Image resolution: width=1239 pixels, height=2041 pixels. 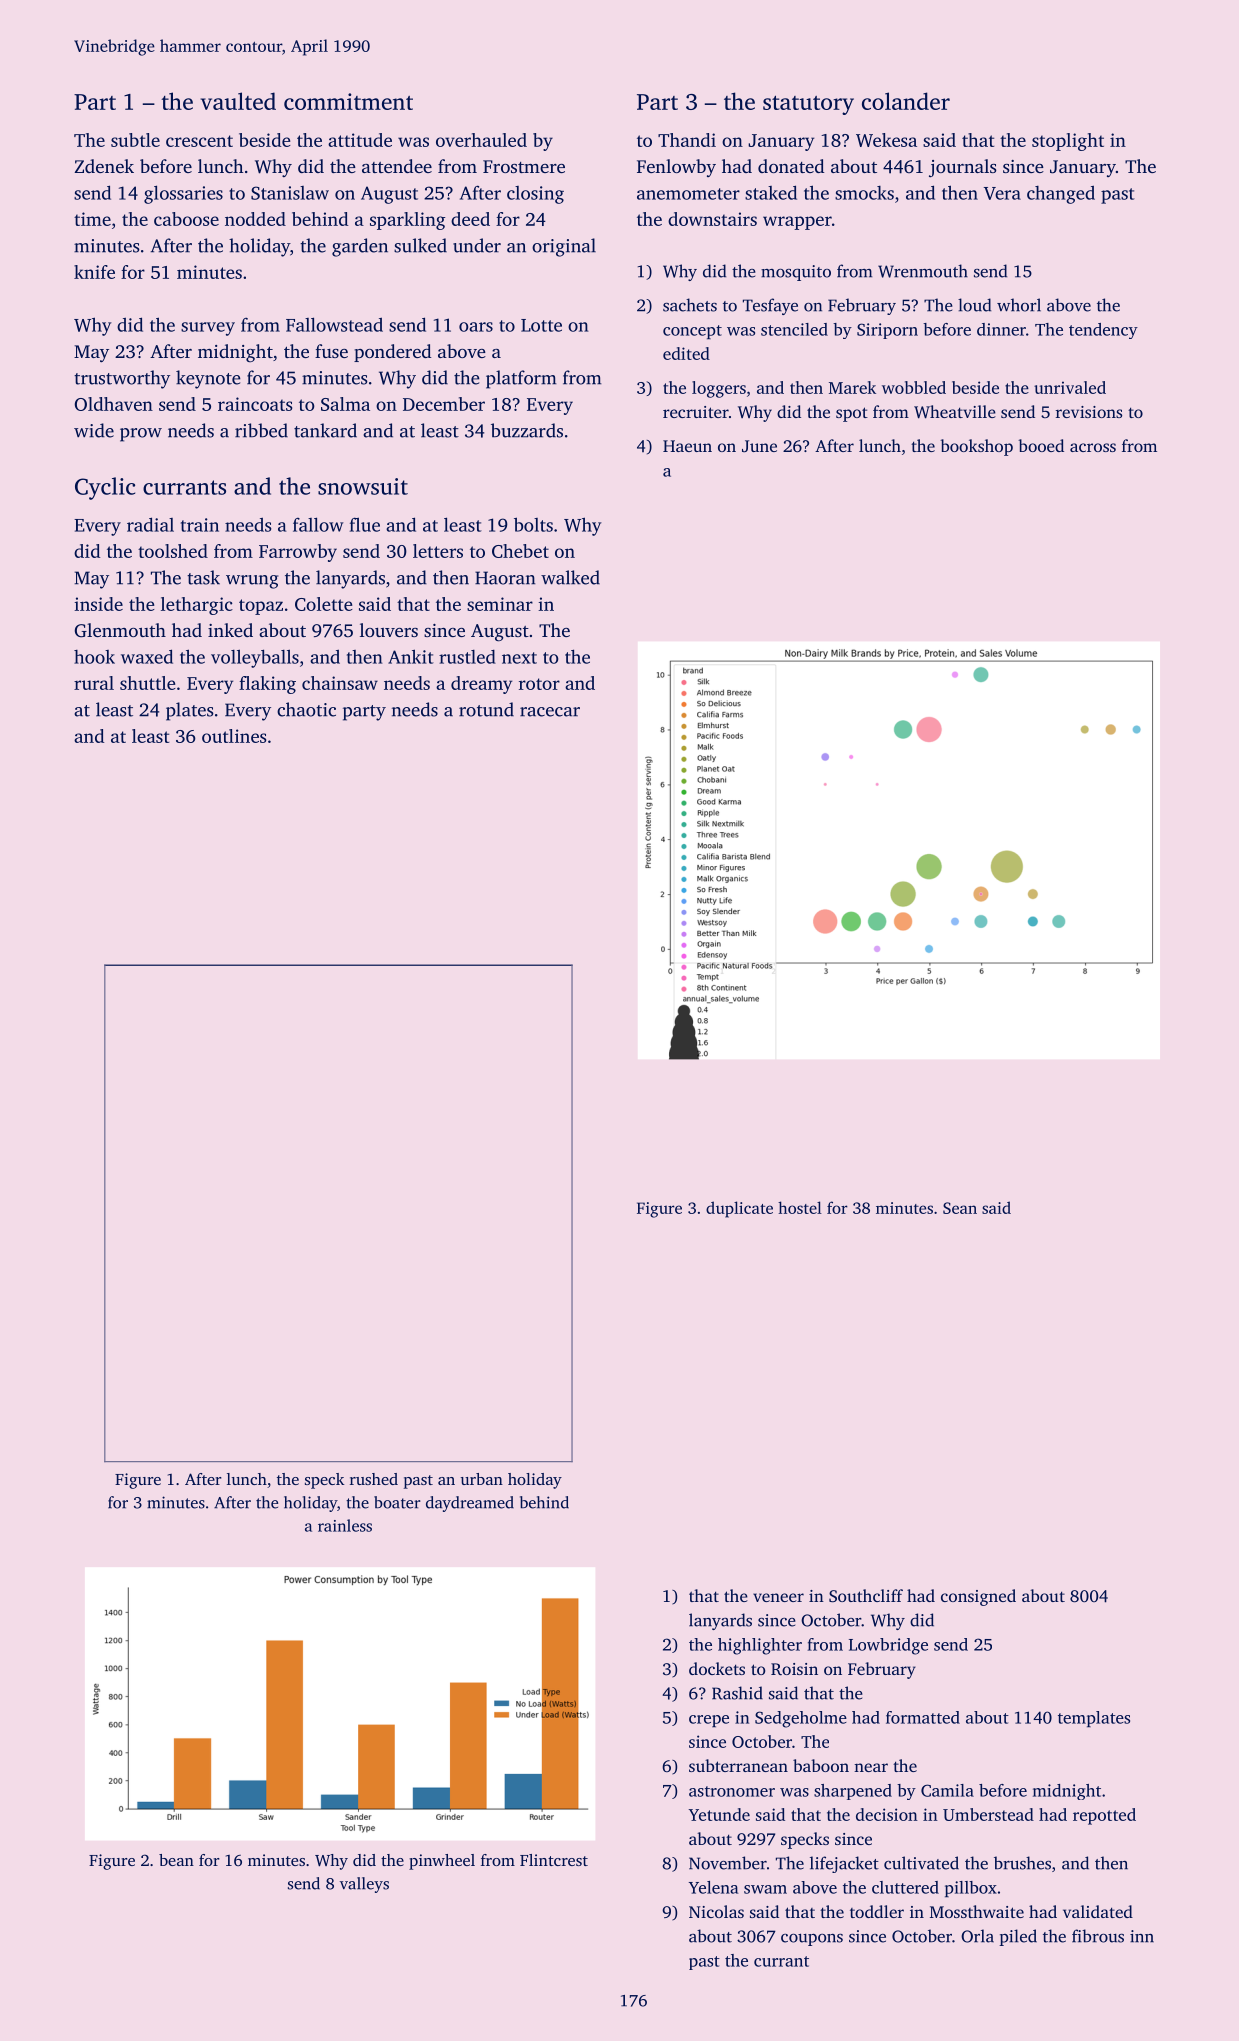 What do you see at coordinates (800, 1207) in the screenshot?
I see `hostel` at bounding box center [800, 1207].
